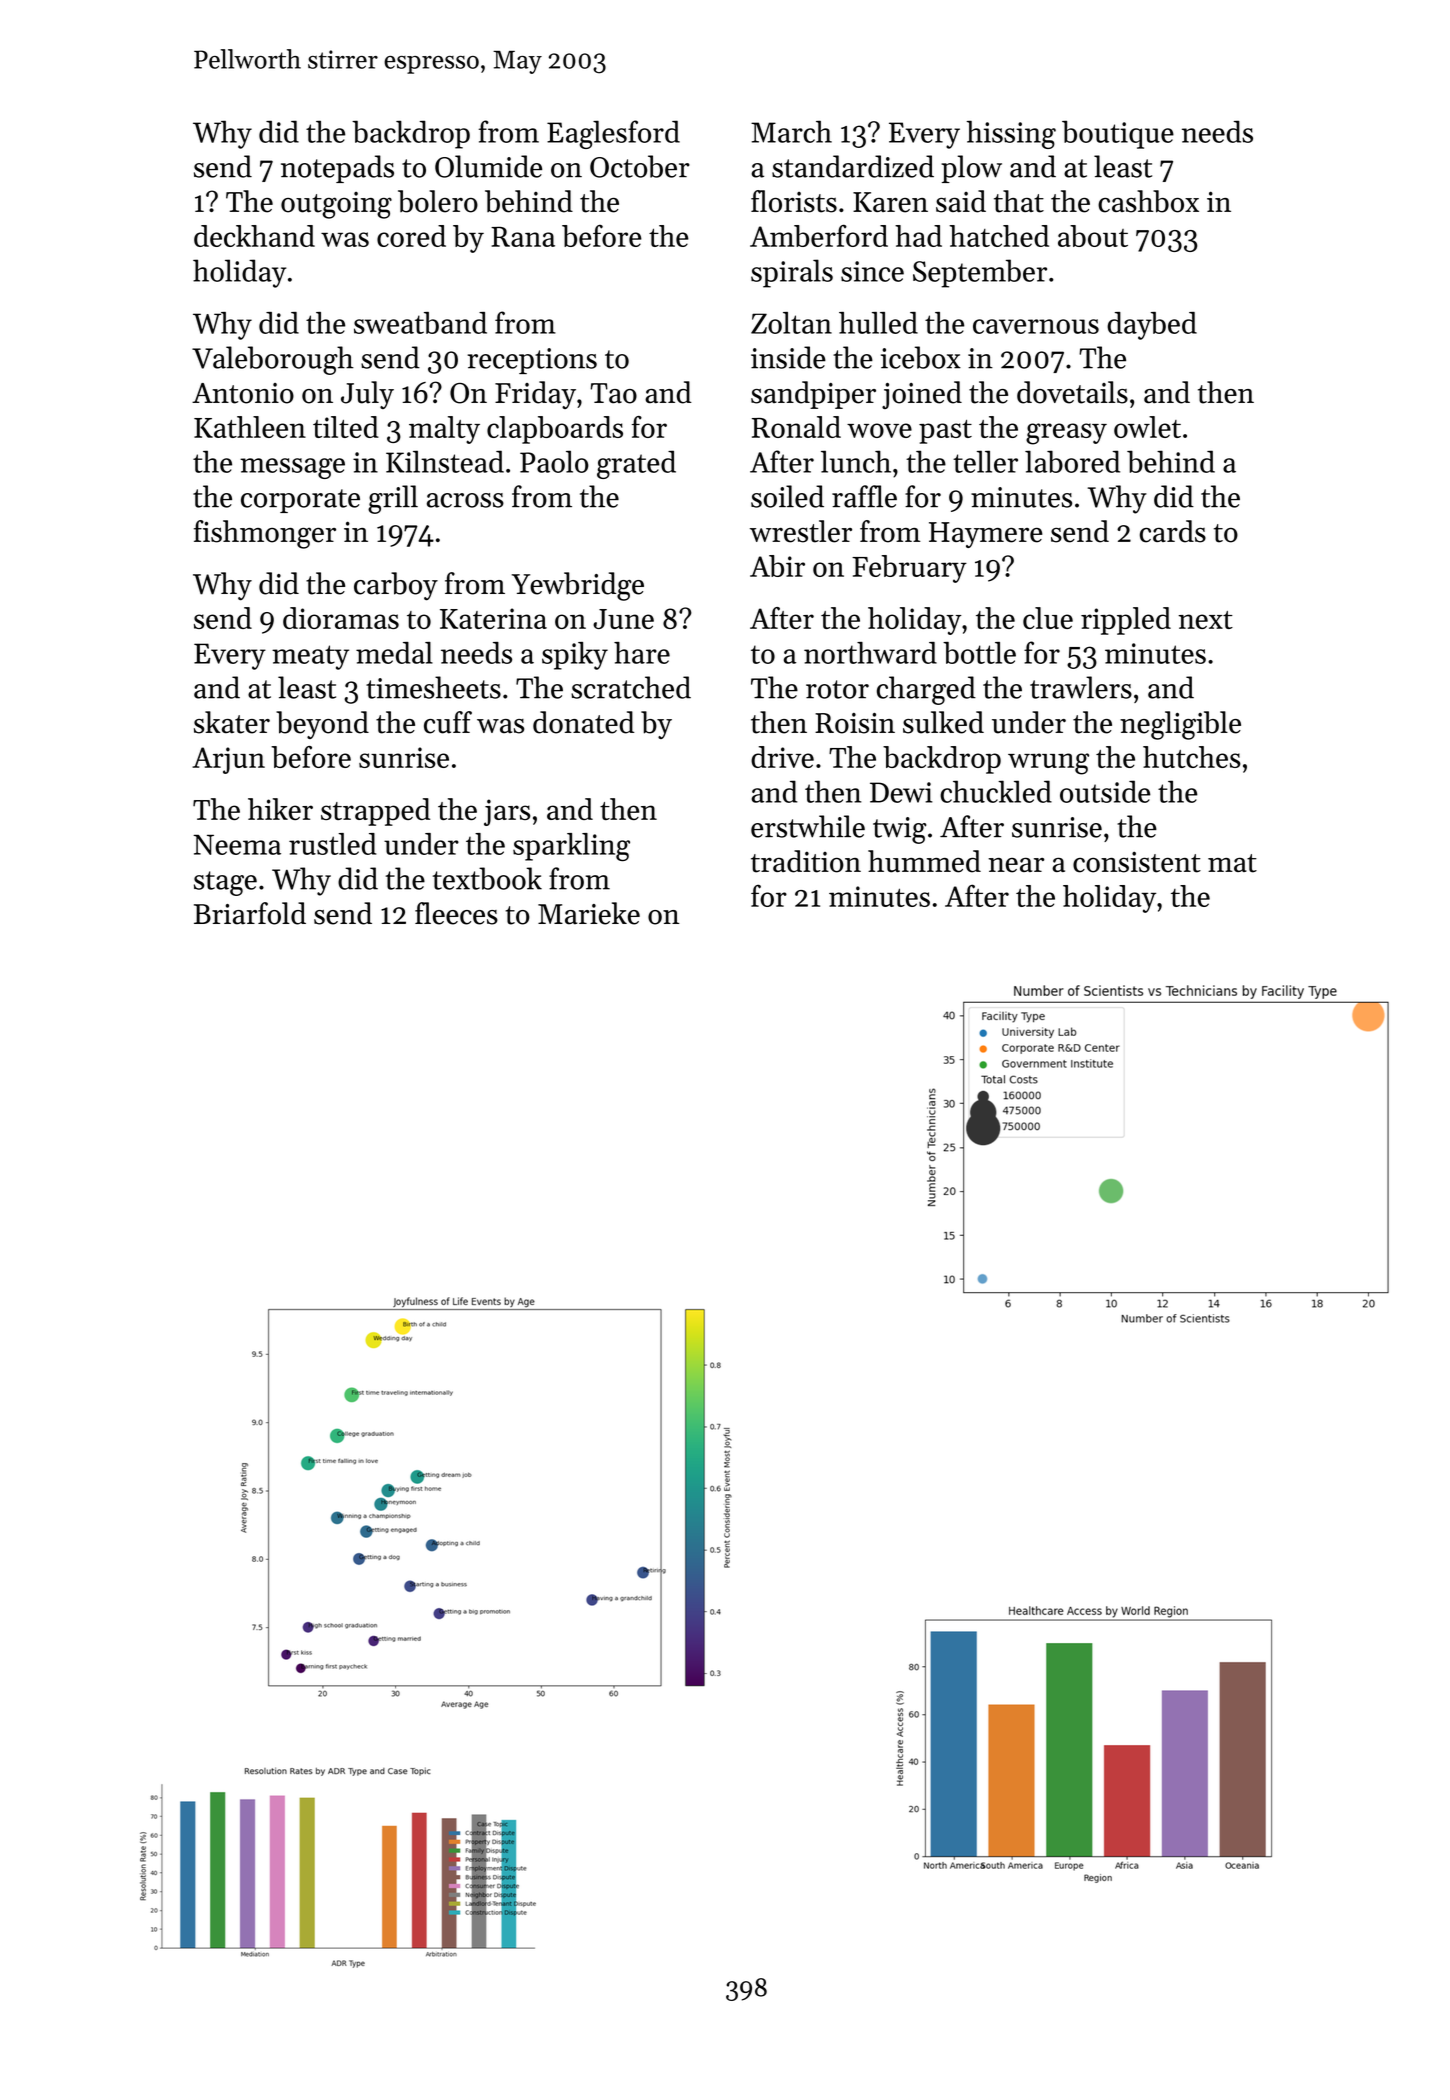 This page has height=2100, width=1450. What do you see at coordinates (488, 166) in the page?
I see `Olumide` at bounding box center [488, 166].
